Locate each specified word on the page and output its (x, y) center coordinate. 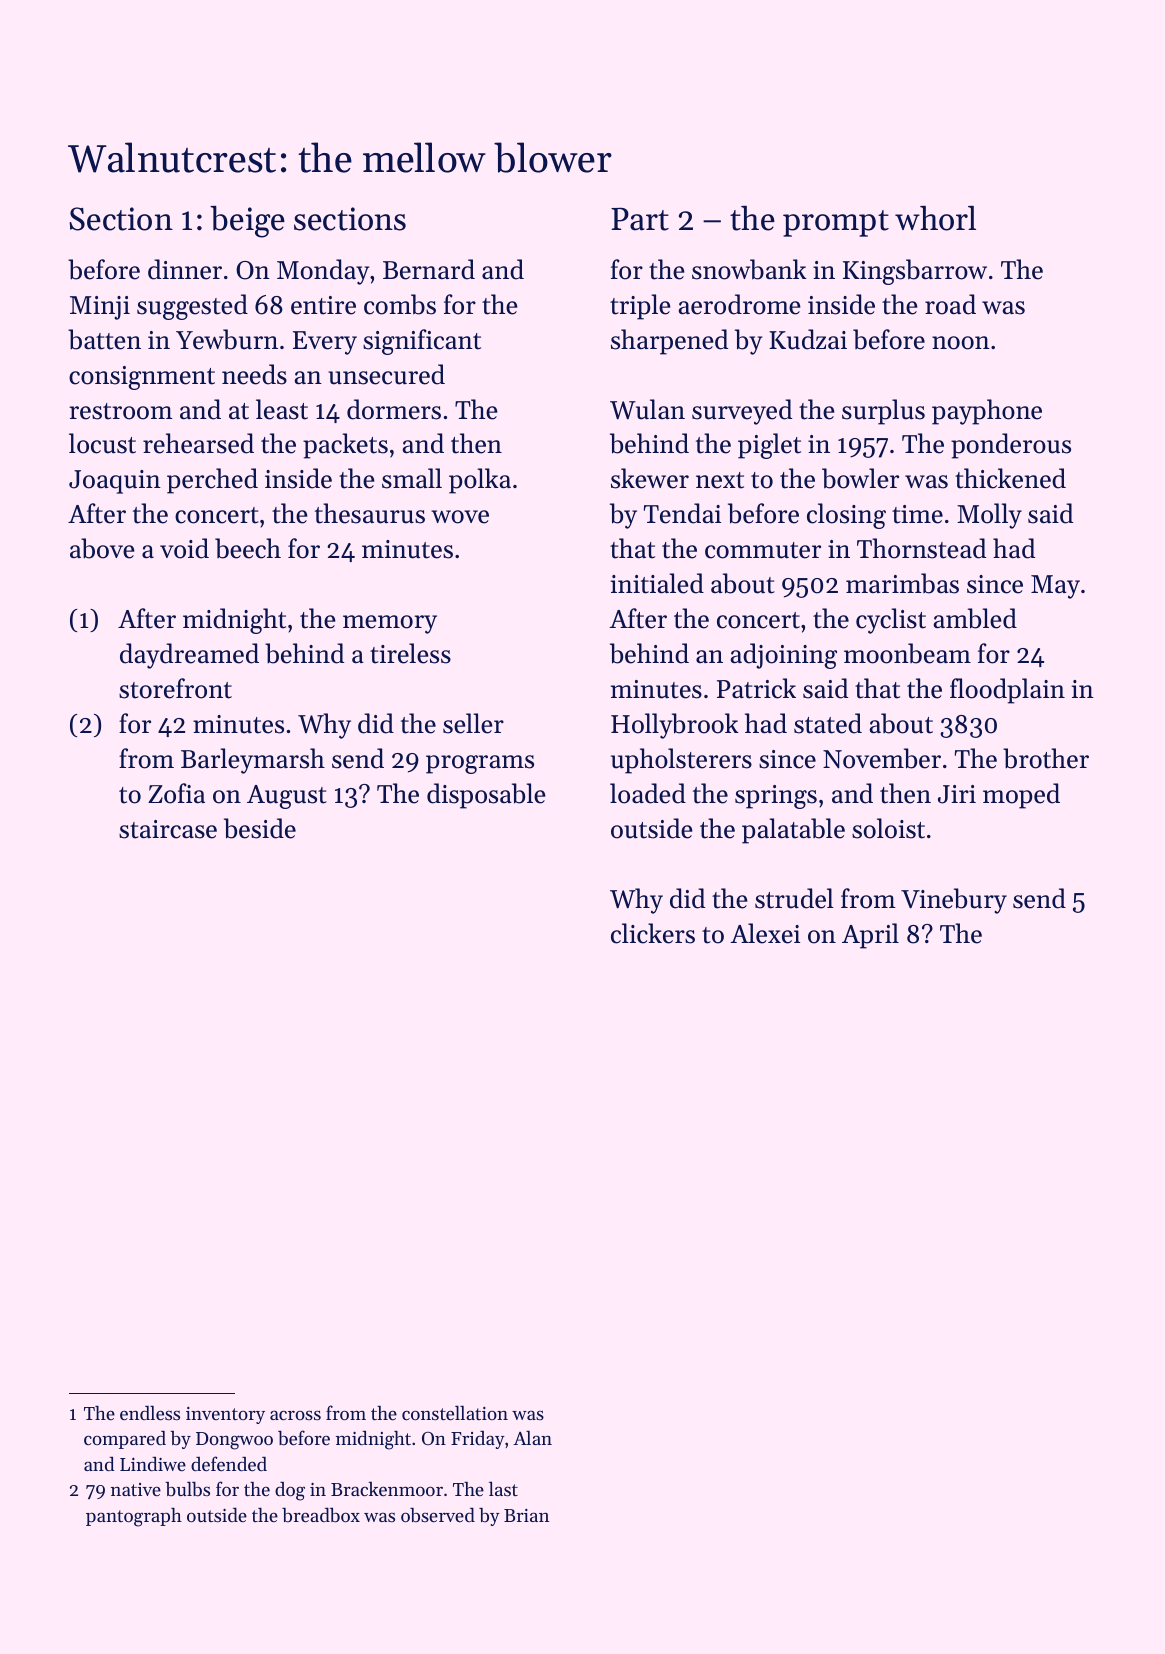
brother (1046, 758)
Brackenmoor (387, 1489)
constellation (455, 1412)
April (870, 936)
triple (640, 307)
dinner (185, 269)
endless (150, 1413)
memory (390, 624)
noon (961, 343)
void (184, 548)
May (1055, 587)
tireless (410, 653)
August (287, 797)
